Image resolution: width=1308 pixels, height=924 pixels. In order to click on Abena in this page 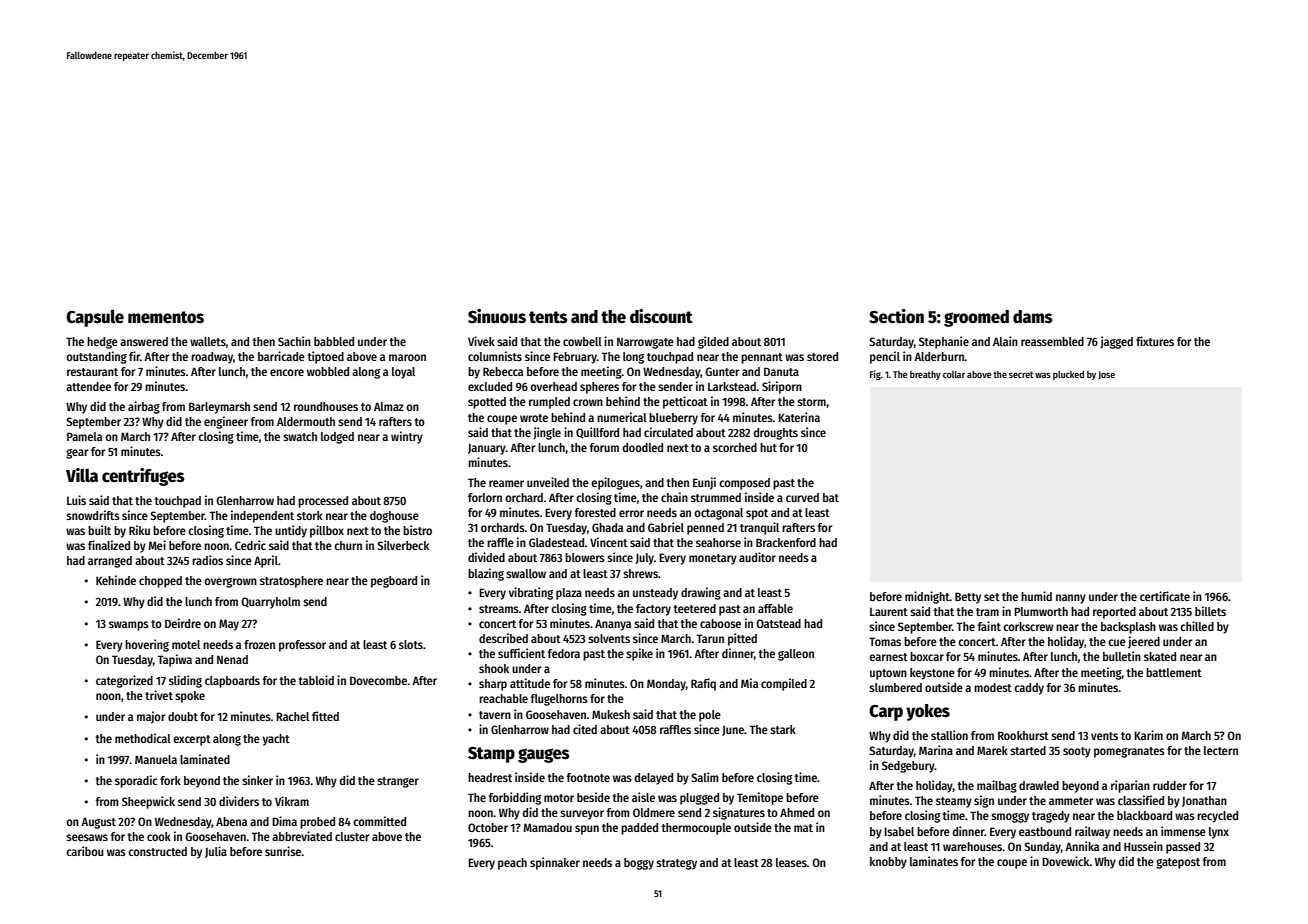, I will do `click(231, 821)`.
